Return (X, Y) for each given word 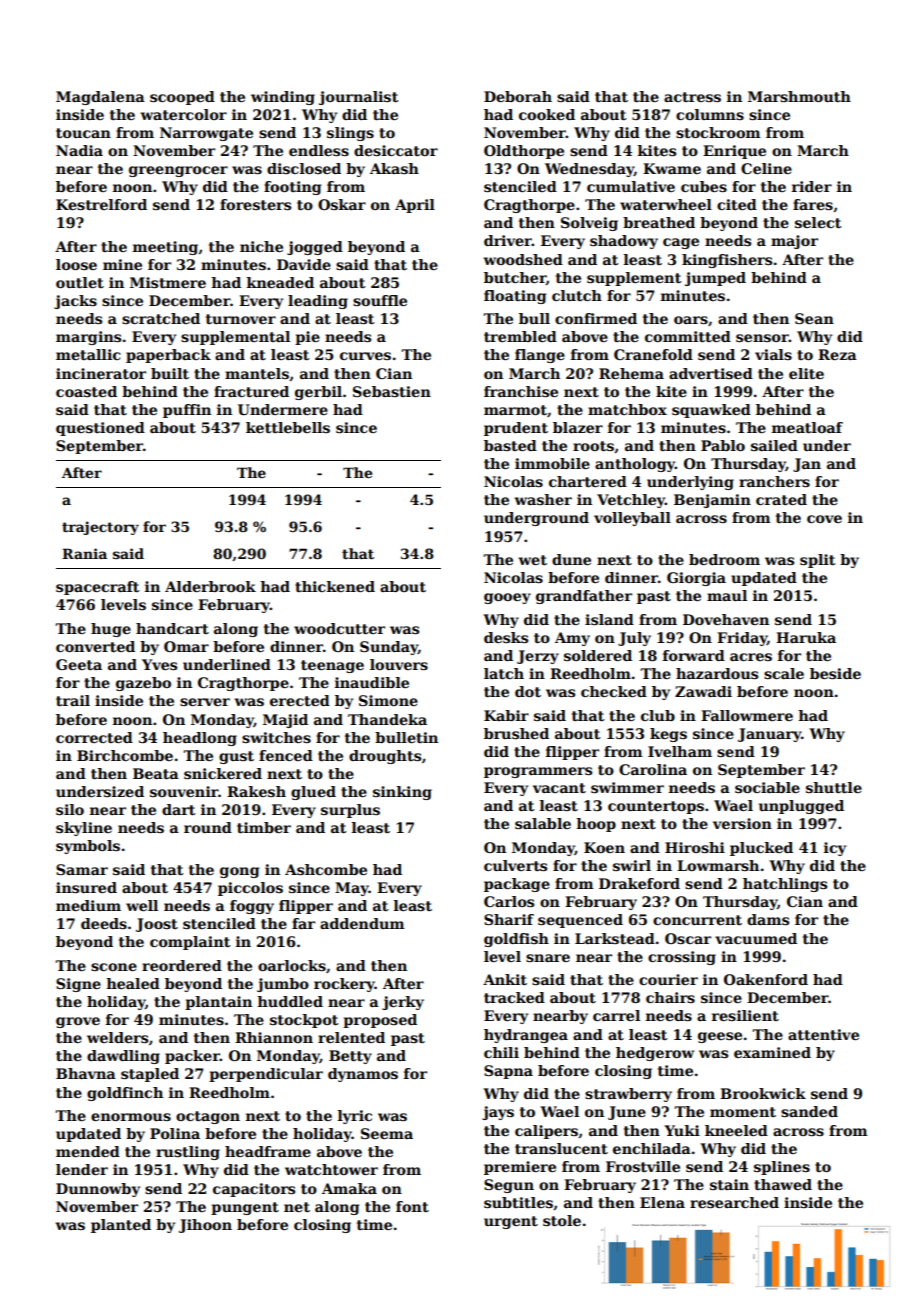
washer (543, 499)
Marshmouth (799, 96)
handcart (172, 628)
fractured (251, 391)
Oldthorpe (524, 152)
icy (835, 849)
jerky (403, 1003)
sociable (767, 787)
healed (133, 983)
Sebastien (392, 391)
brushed (516, 733)
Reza (837, 354)
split (817, 561)
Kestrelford (101, 204)
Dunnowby (98, 1190)
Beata (156, 773)
